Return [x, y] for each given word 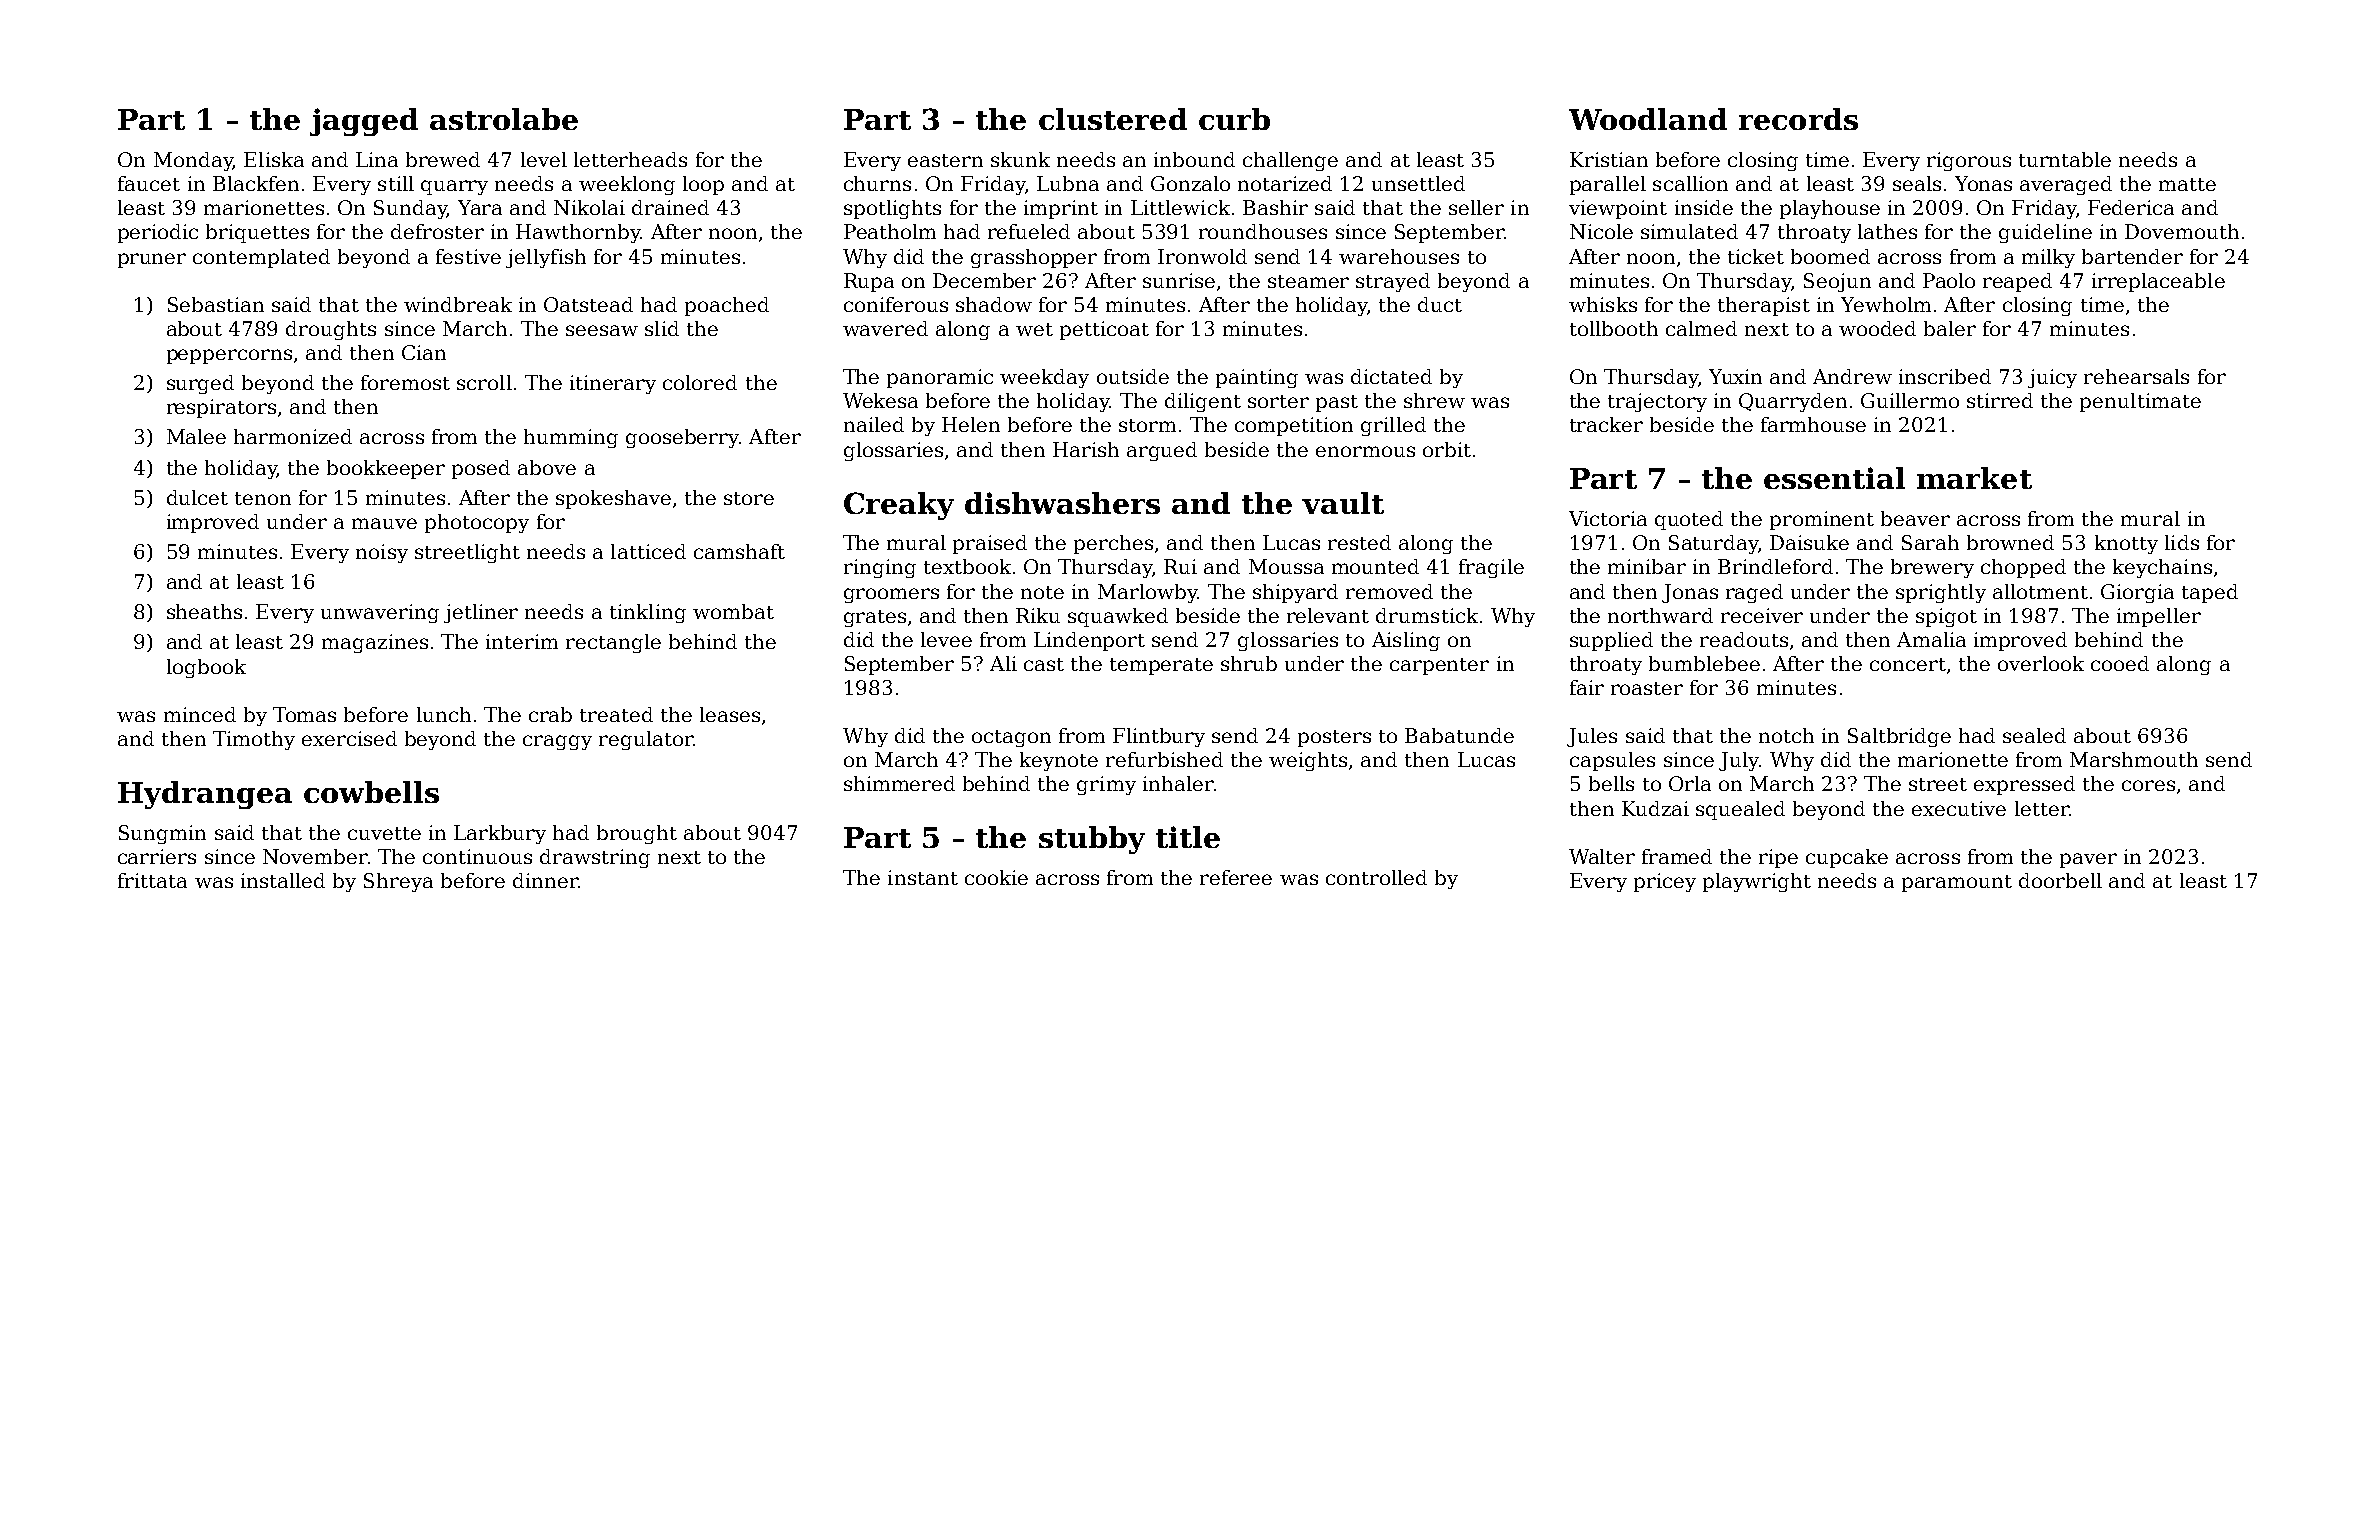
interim [522, 641]
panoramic [940, 378]
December [984, 280]
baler [1950, 328]
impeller [2159, 617]
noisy [382, 553]
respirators [221, 408]
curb [1234, 119]
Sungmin [162, 834]
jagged [364, 122]
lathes [1887, 231]
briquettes [257, 233]
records [1798, 119]
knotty [2126, 544]
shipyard [1295, 593]
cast [1044, 664]
